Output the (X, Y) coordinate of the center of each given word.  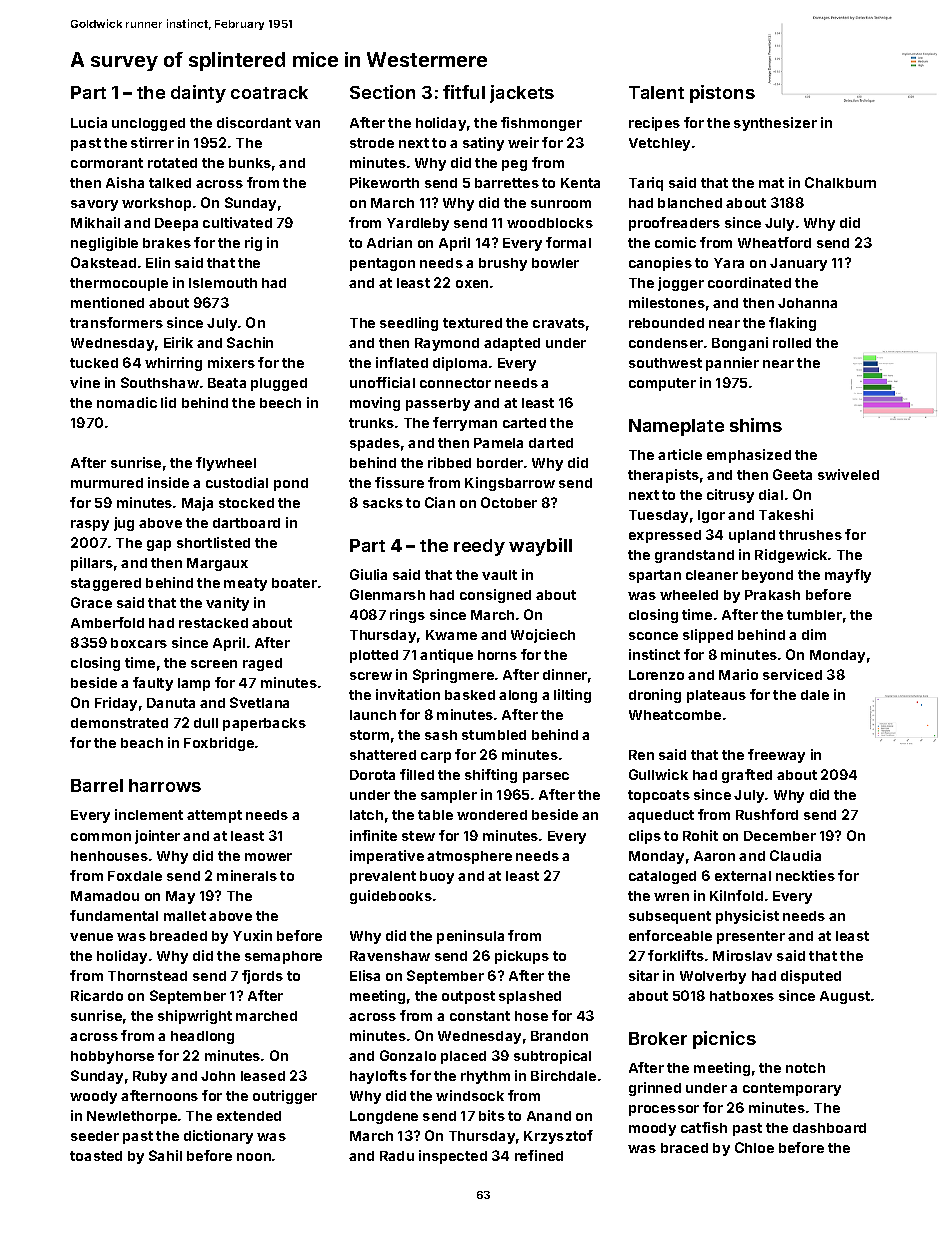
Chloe (754, 1147)
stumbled (494, 735)
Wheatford (774, 242)
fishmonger (541, 124)
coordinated (749, 282)
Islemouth (223, 283)
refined (539, 1155)
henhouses (109, 856)
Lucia (89, 122)
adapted (512, 344)
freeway (776, 756)
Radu (397, 1156)
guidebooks (391, 897)
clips (645, 837)
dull (206, 723)
